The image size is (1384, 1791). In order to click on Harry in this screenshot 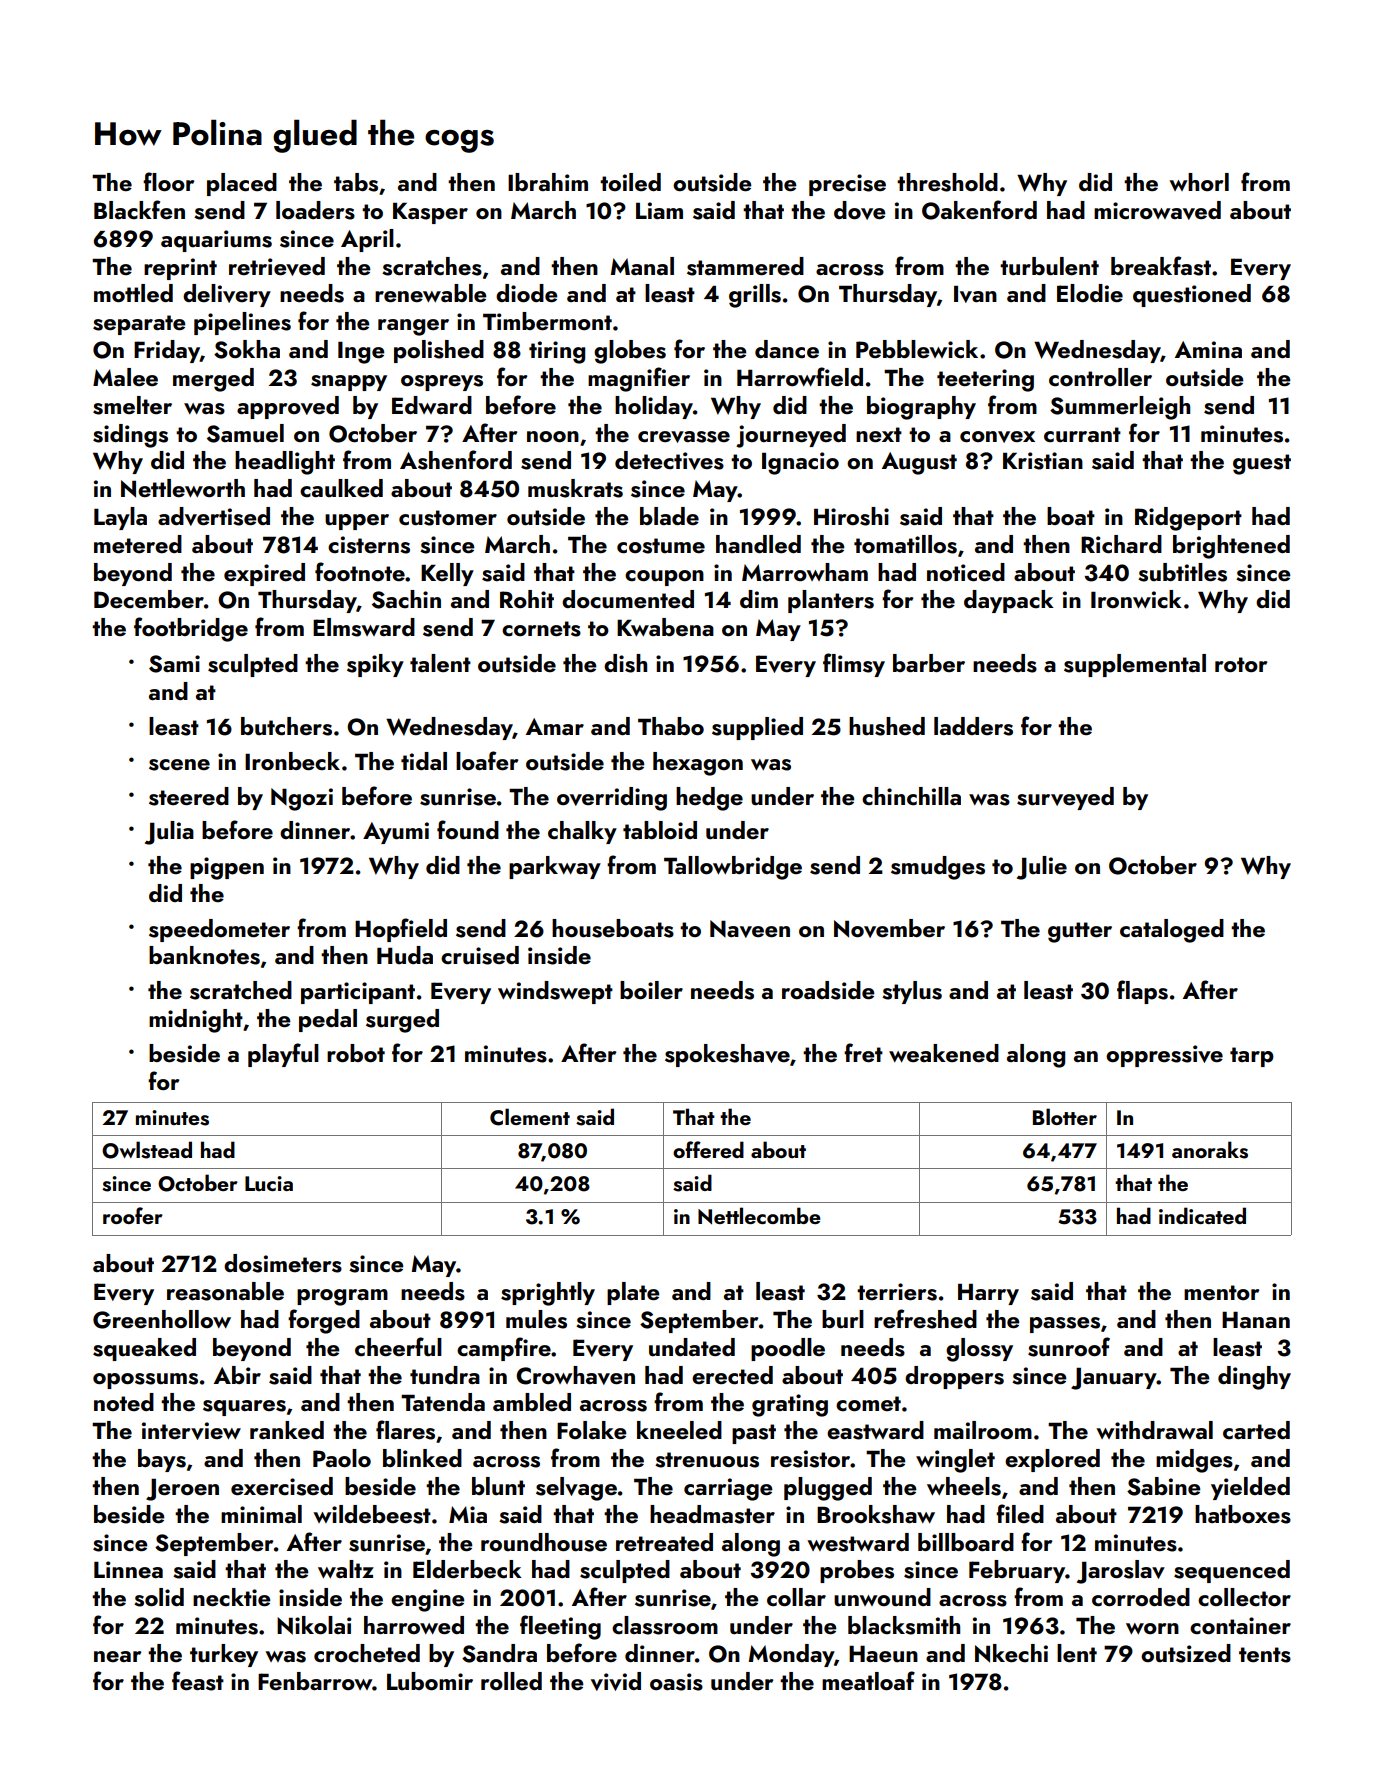, I will do `click(988, 1294)`.
